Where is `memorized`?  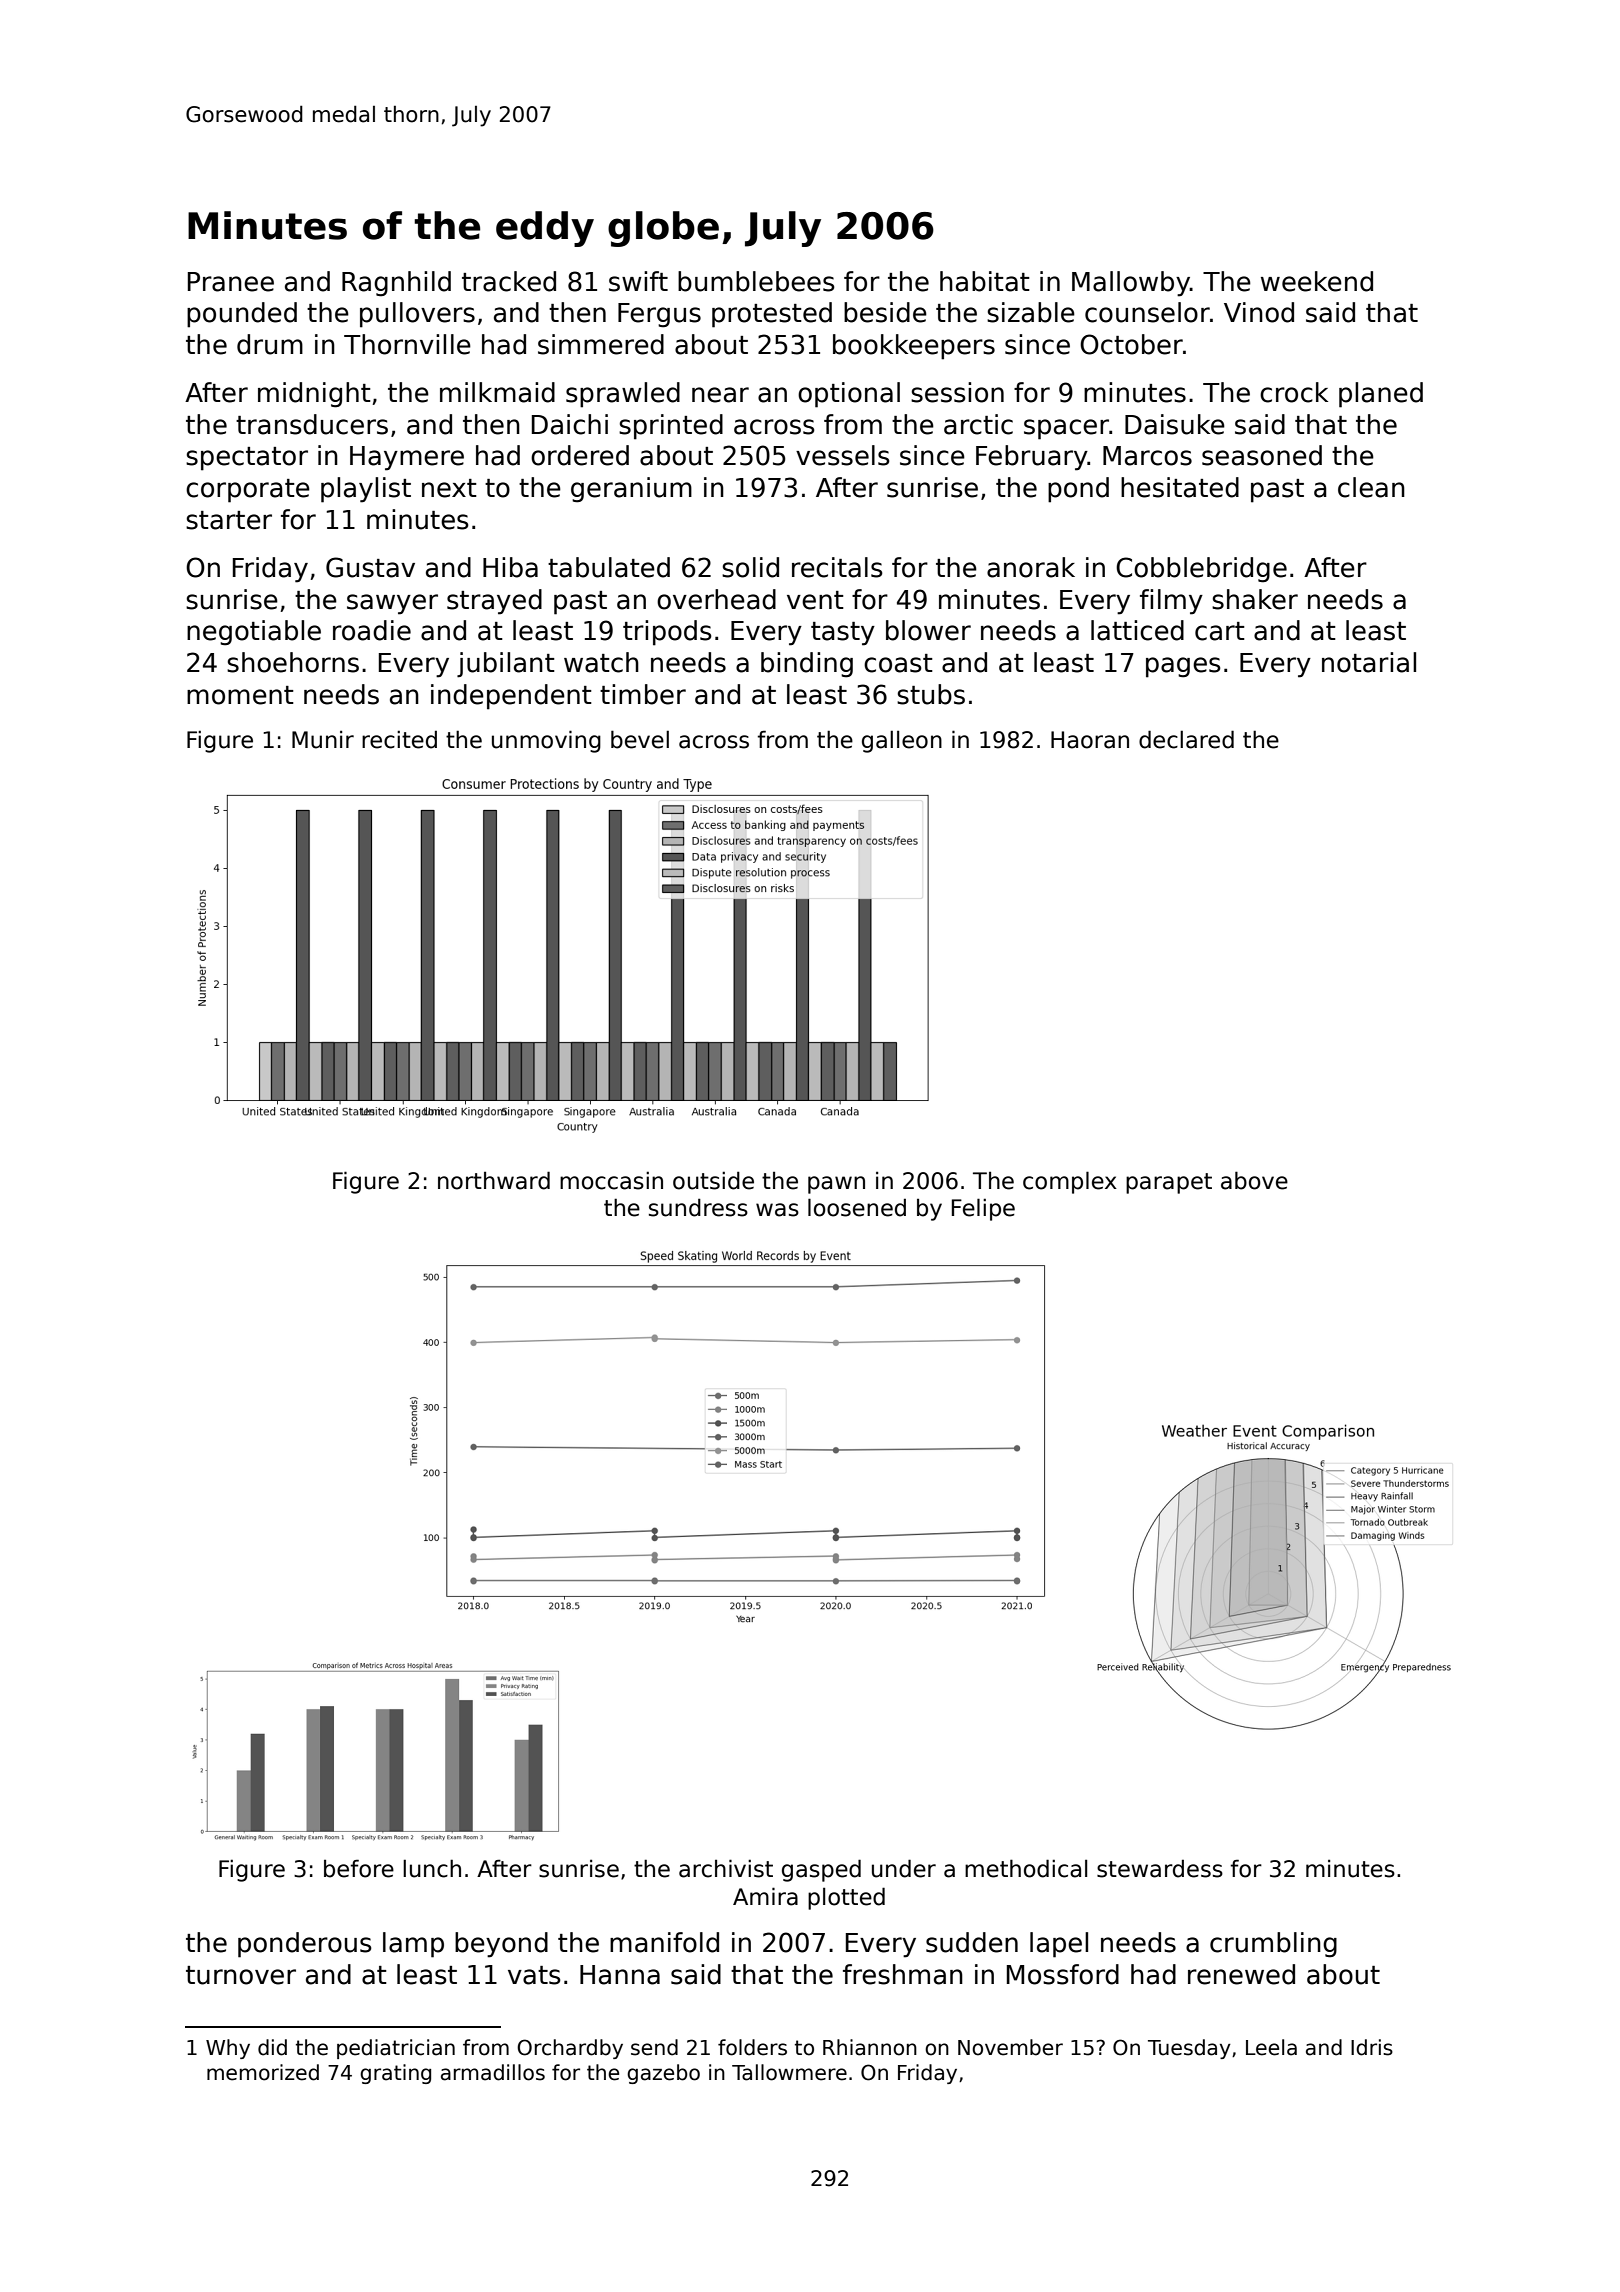 memorized is located at coordinates (263, 2072).
